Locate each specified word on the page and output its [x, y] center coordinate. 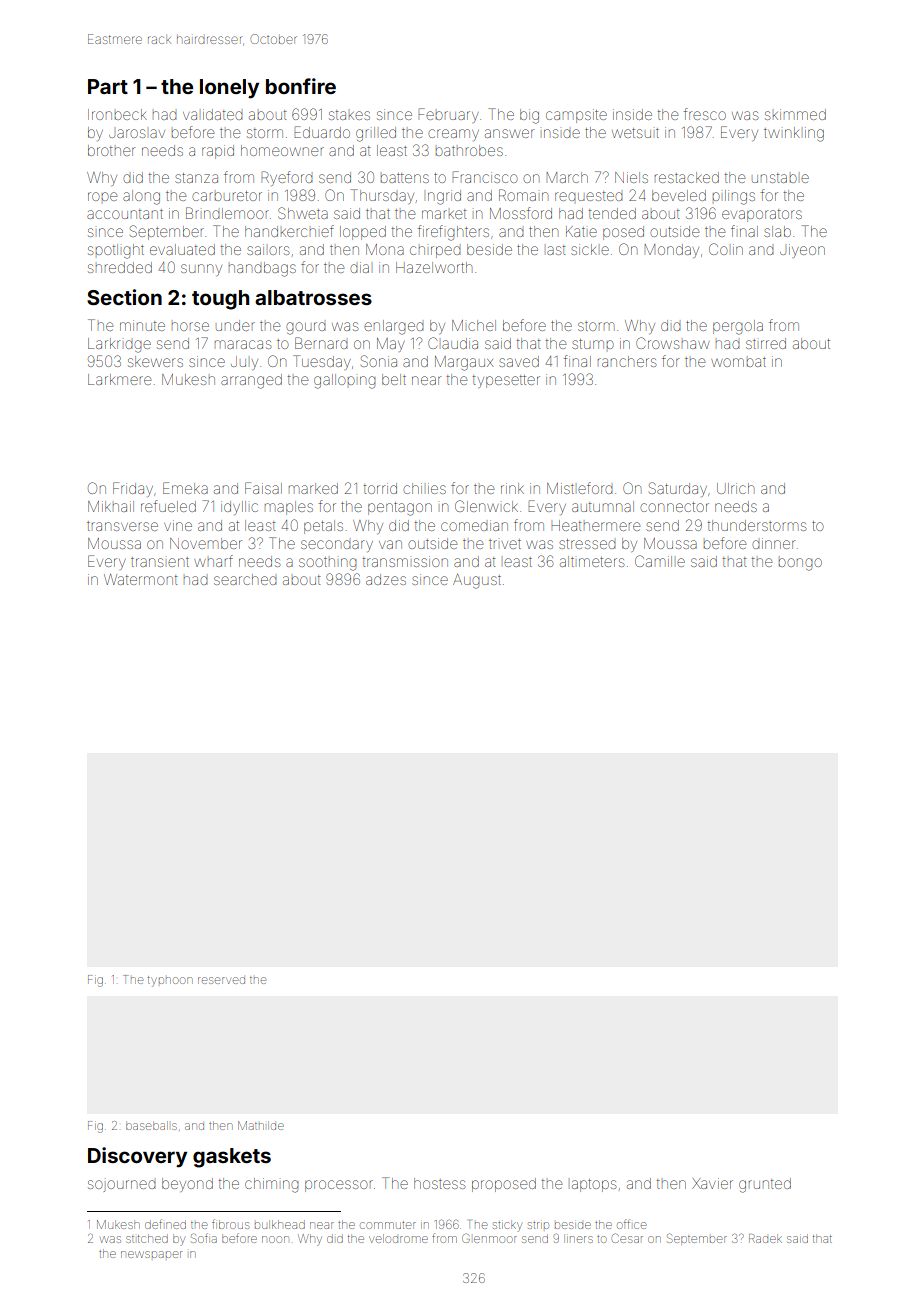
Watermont [141, 579]
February [449, 115]
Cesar [627, 1238]
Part [108, 86]
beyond [187, 1185]
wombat [738, 362]
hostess [439, 1183]
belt [394, 379]
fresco [705, 114]
